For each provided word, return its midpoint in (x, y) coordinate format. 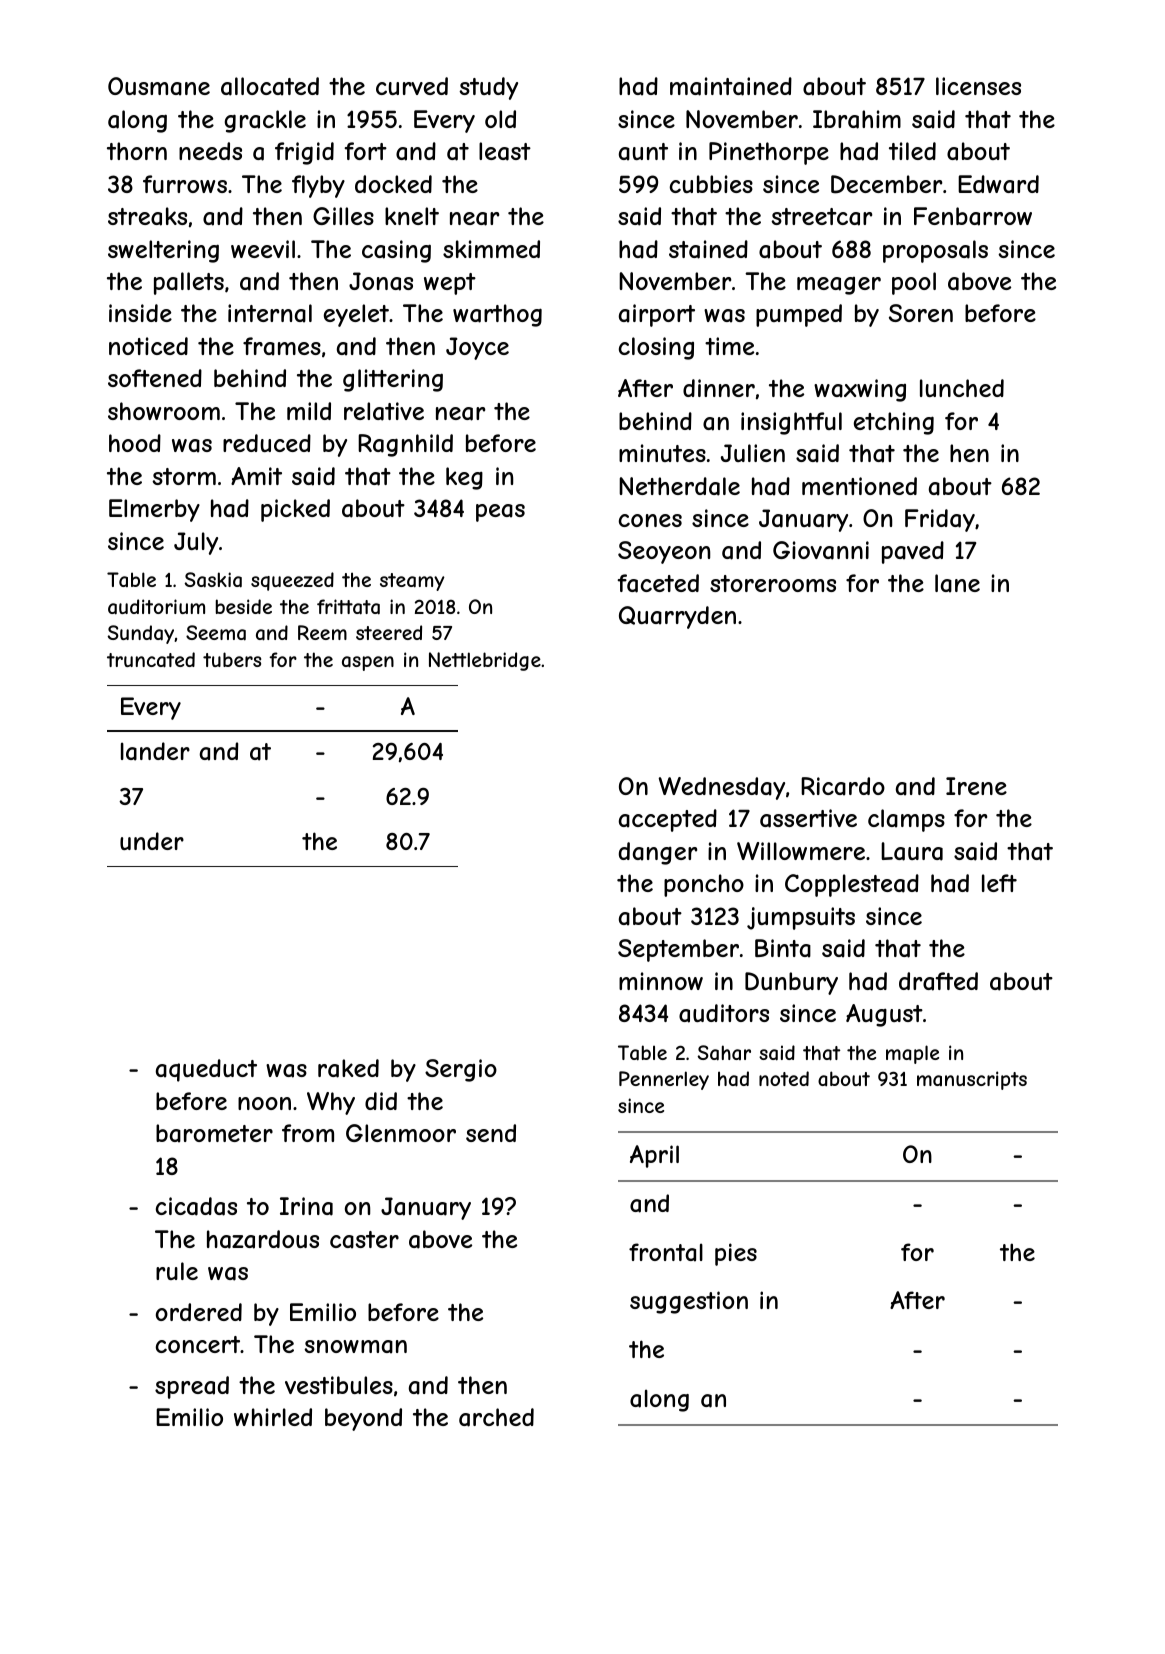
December (886, 184)
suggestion (689, 1302)
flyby (318, 186)
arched (496, 1417)
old (500, 119)
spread (192, 1387)
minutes (662, 453)
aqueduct (206, 1070)
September (678, 950)
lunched (962, 388)
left (999, 883)
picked (295, 510)
